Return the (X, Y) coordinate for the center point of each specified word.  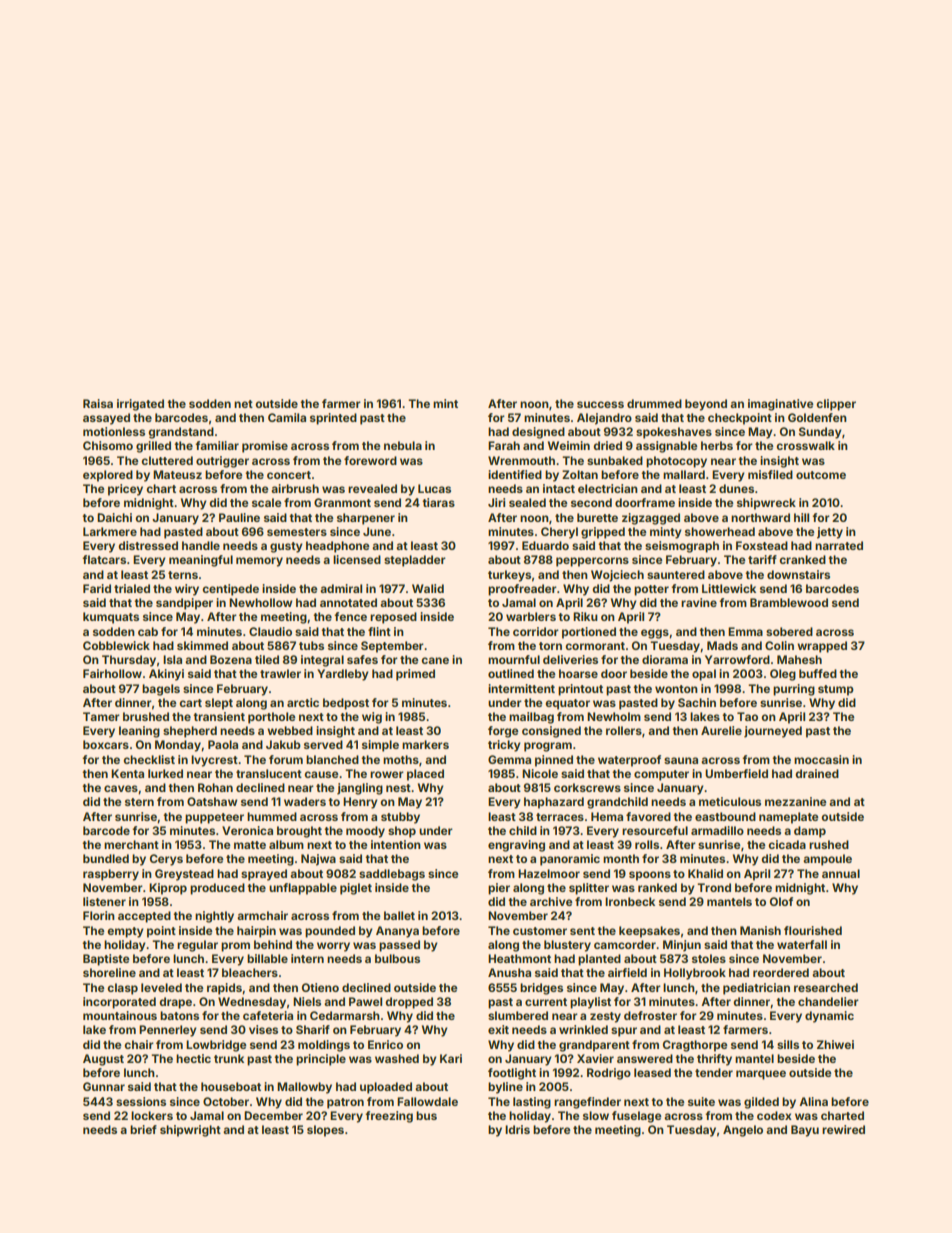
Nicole (540, 773)
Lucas (434, 488)
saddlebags (392, 875)
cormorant (595, 646)
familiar (217, 445)
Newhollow (261, 602)
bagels (161, 690)
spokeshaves (674, 433)
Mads (722, 645)
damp (810, 832)
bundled (106, 858)
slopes (325, 1131)
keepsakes (649, 932)
